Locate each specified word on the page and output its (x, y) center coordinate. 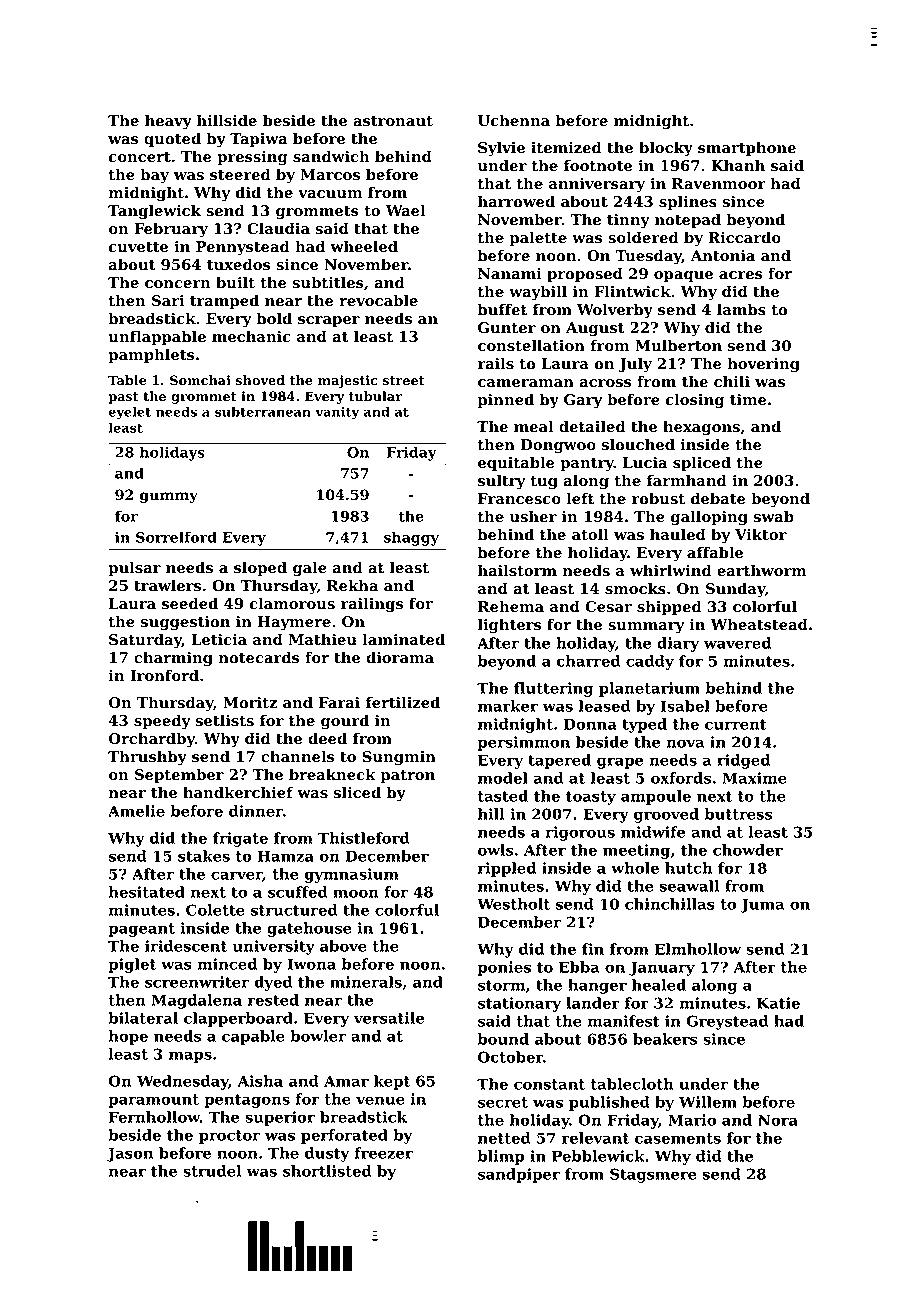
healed (659, 985)
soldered (643, 237)
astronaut (393, 121)
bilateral (143, 1018)
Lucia (645, 463)
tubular (375, 396)
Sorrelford (176, 537)
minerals (366, 982)
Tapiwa (259, 140)
